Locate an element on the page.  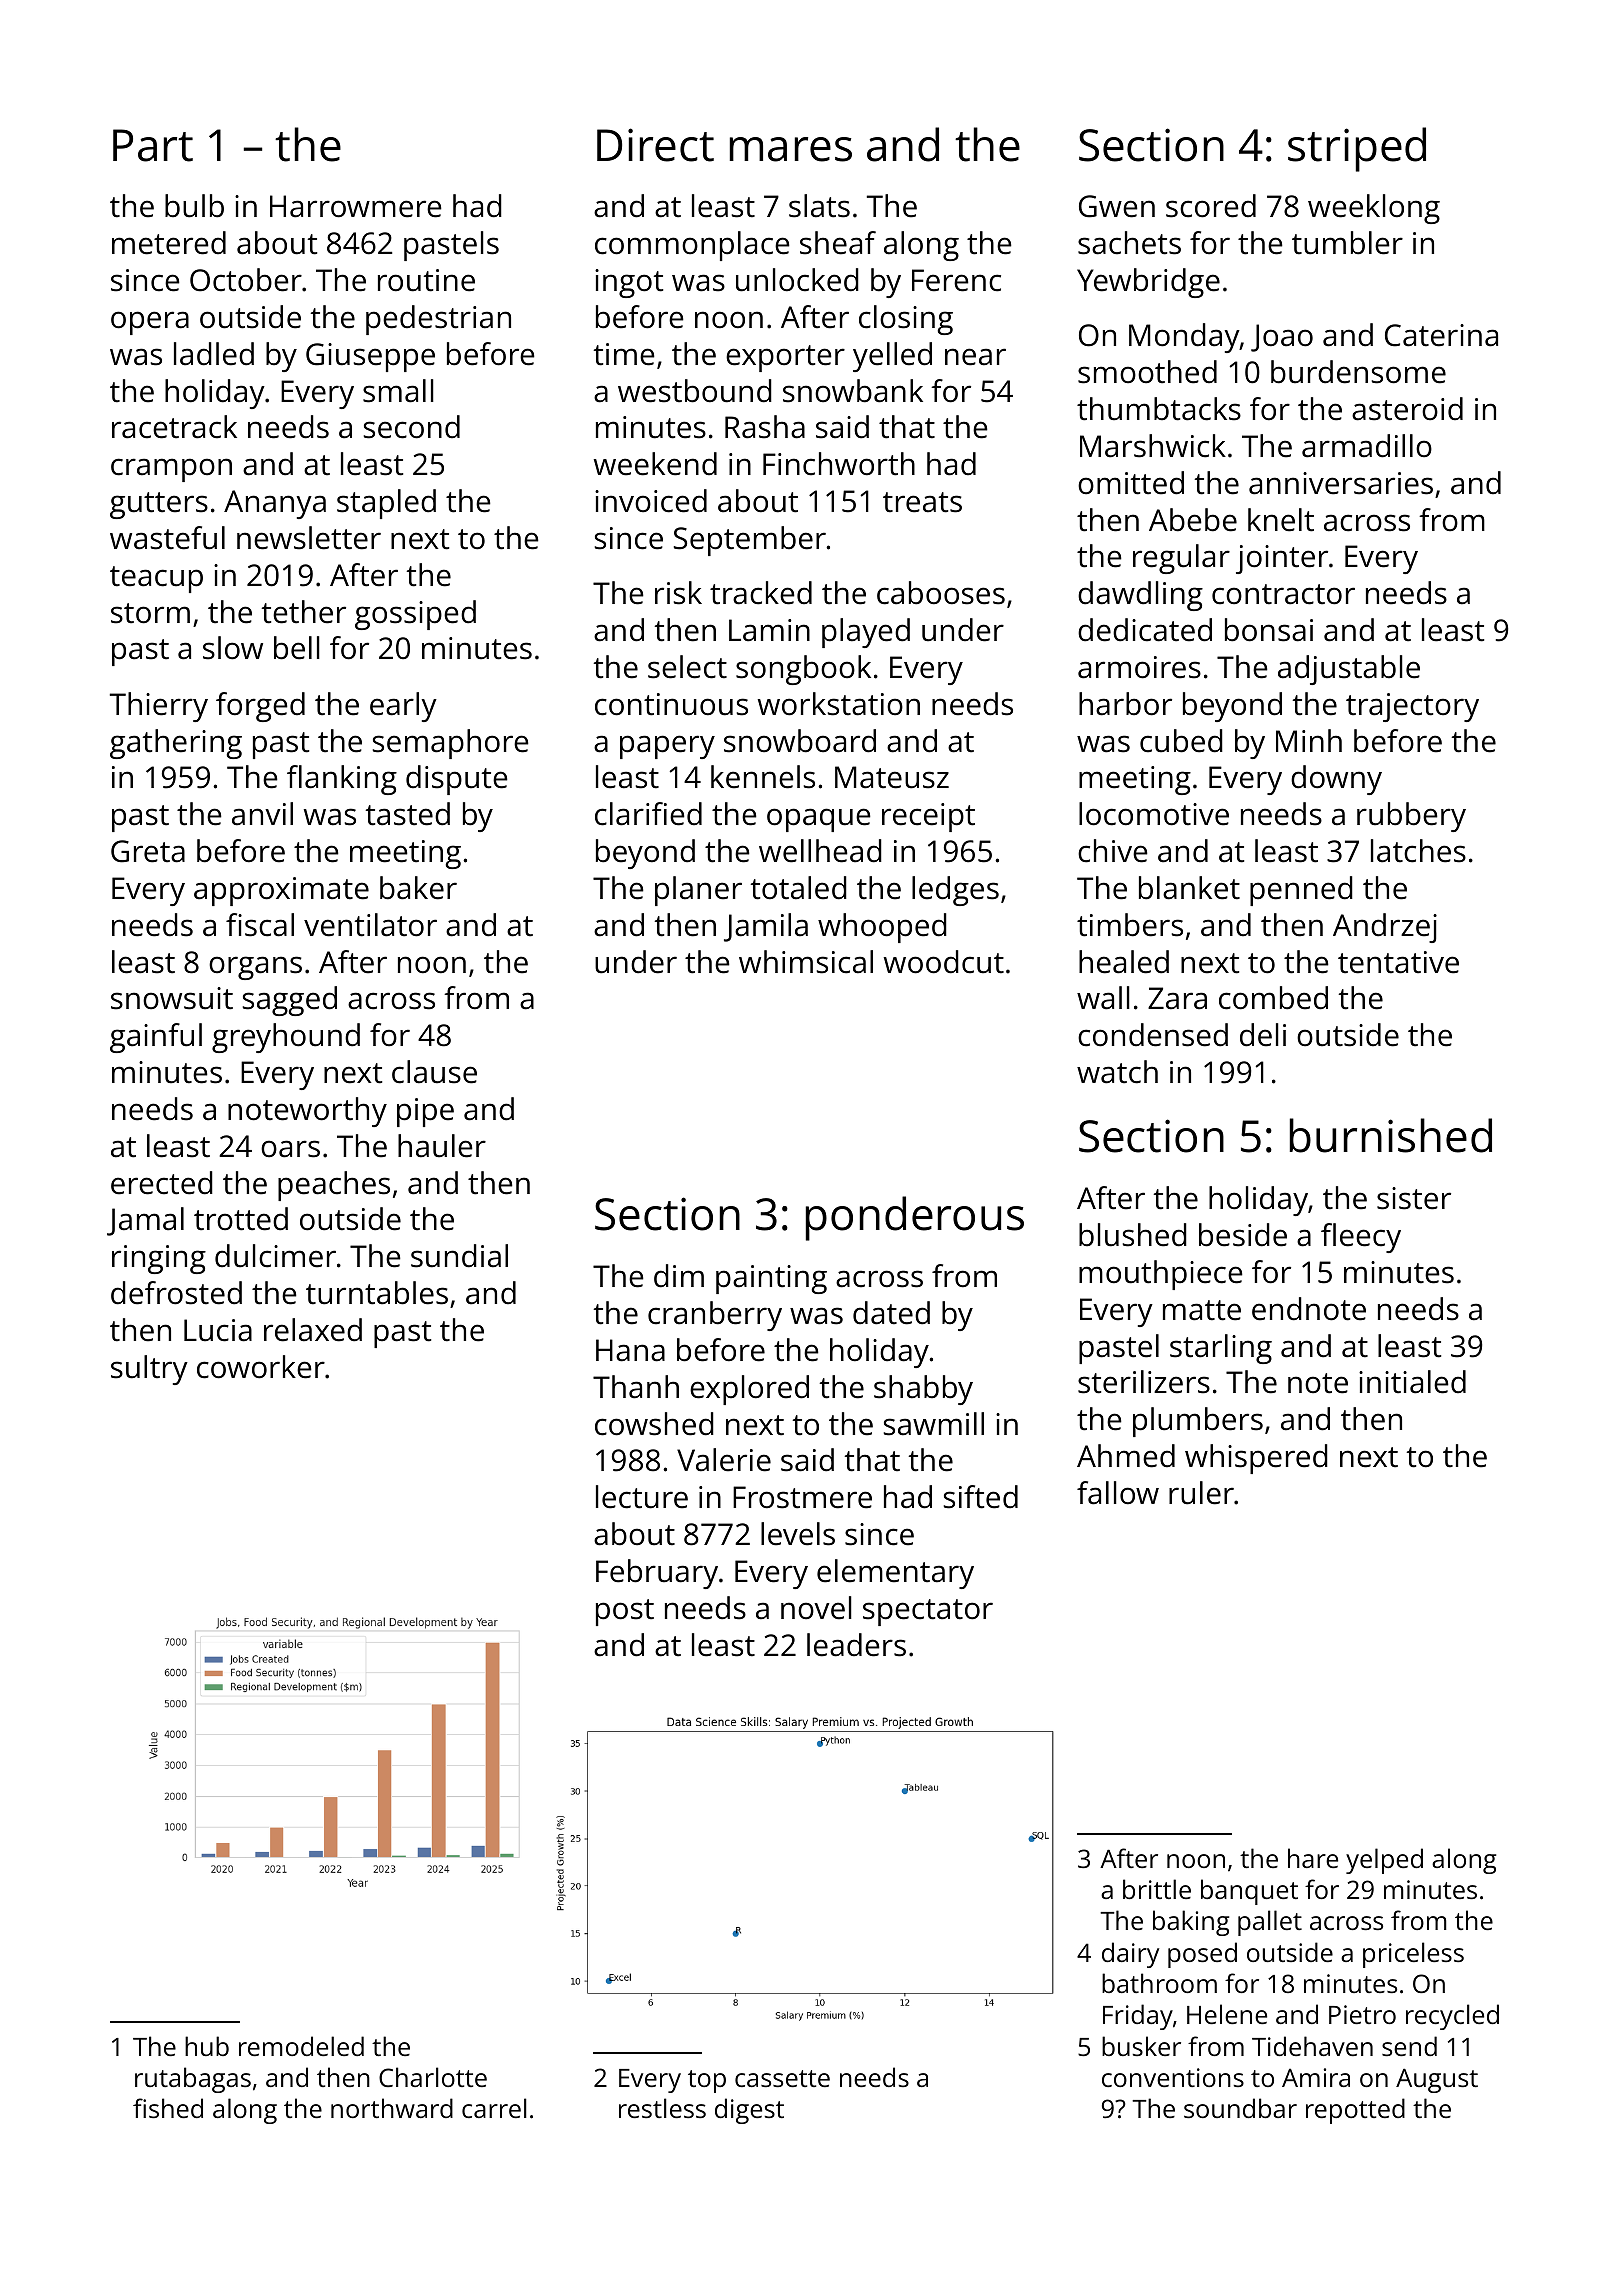
time is located at coordinates (624, 354).
